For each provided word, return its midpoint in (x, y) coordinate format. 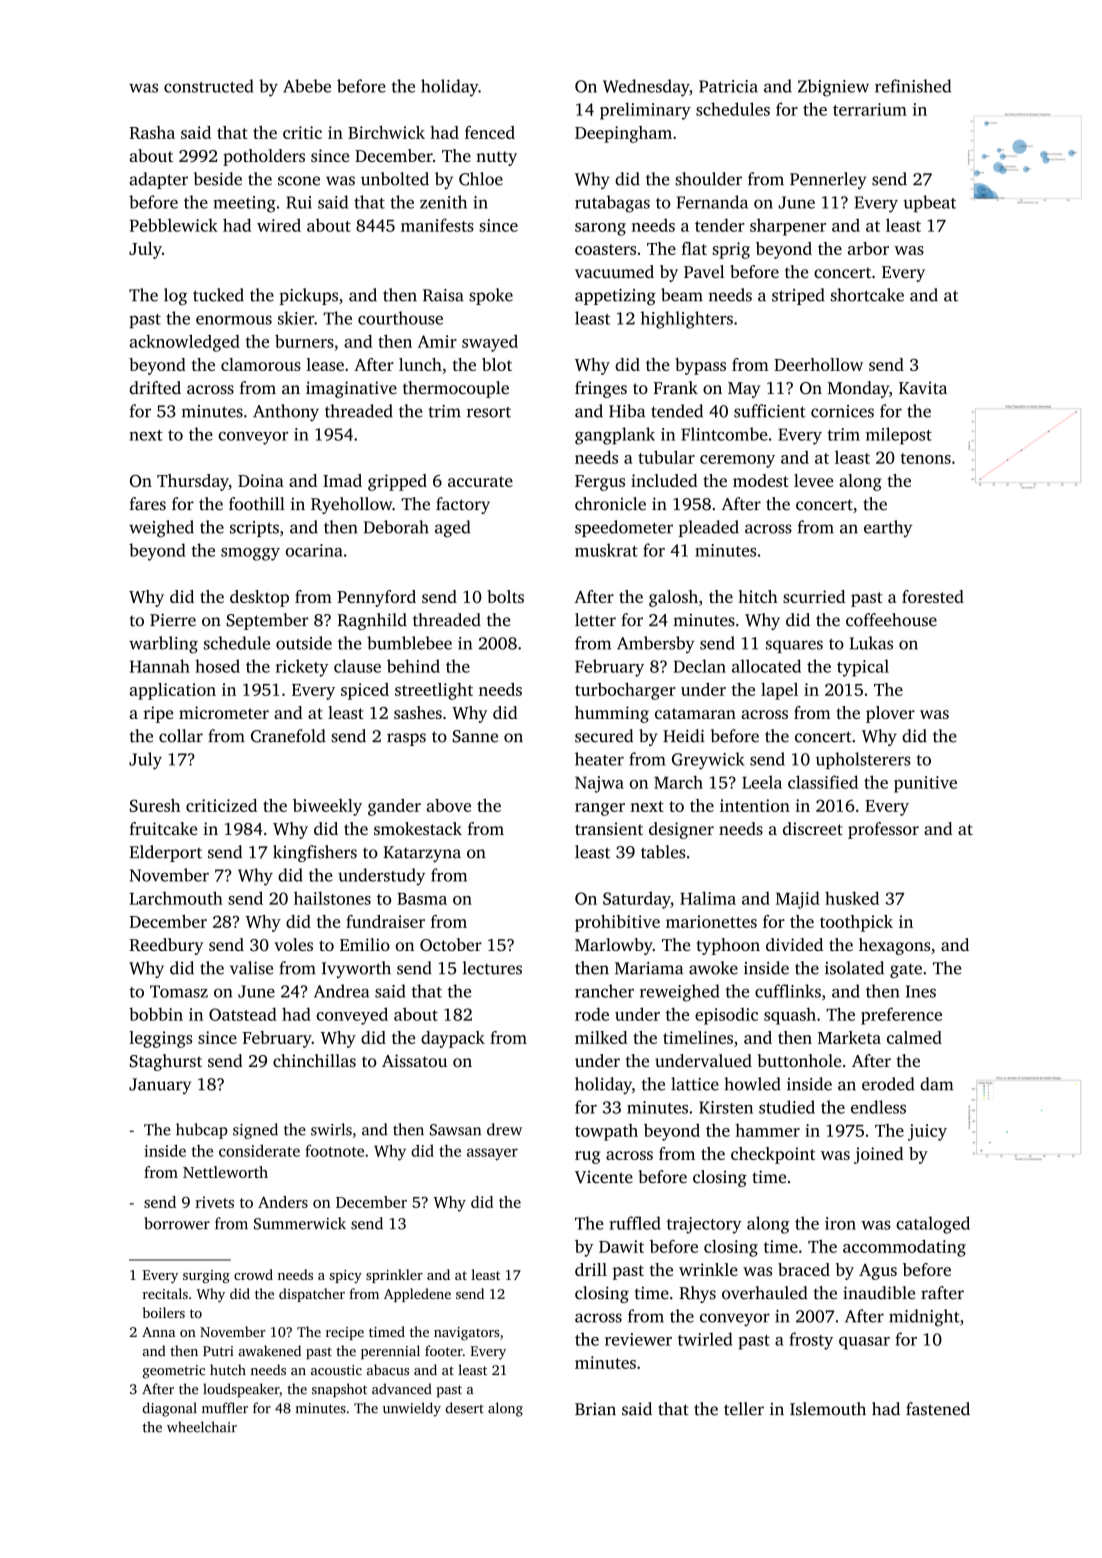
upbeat (929, 203)
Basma (422, 899)
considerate (259, 1150)
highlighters (687, 320)
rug (587, 1157)
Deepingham (623, 134)
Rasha (152, 132)
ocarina (314, 550)
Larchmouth (176, 898)
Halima (708, 898)
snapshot (339, 1390)
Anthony (286, 412)
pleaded (709, 528)
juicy (927, 1132)
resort (489, 412)
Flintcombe (724, 434)
